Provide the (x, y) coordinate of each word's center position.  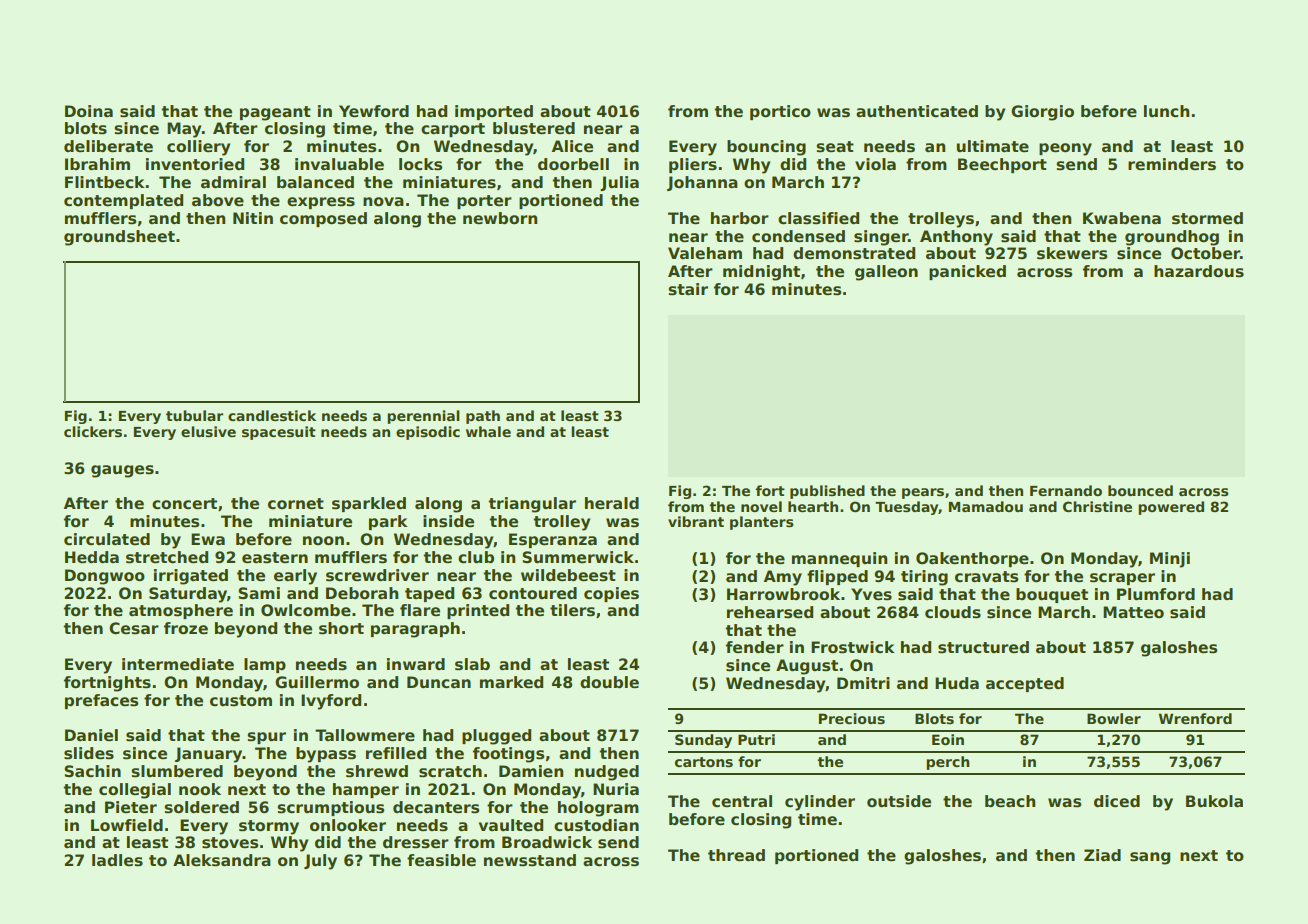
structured (983, 647)
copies (611, 594)
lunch (1166, 111)
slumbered (177, 771)
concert (184, 504)
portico (780, 112)
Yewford (374, 111)
